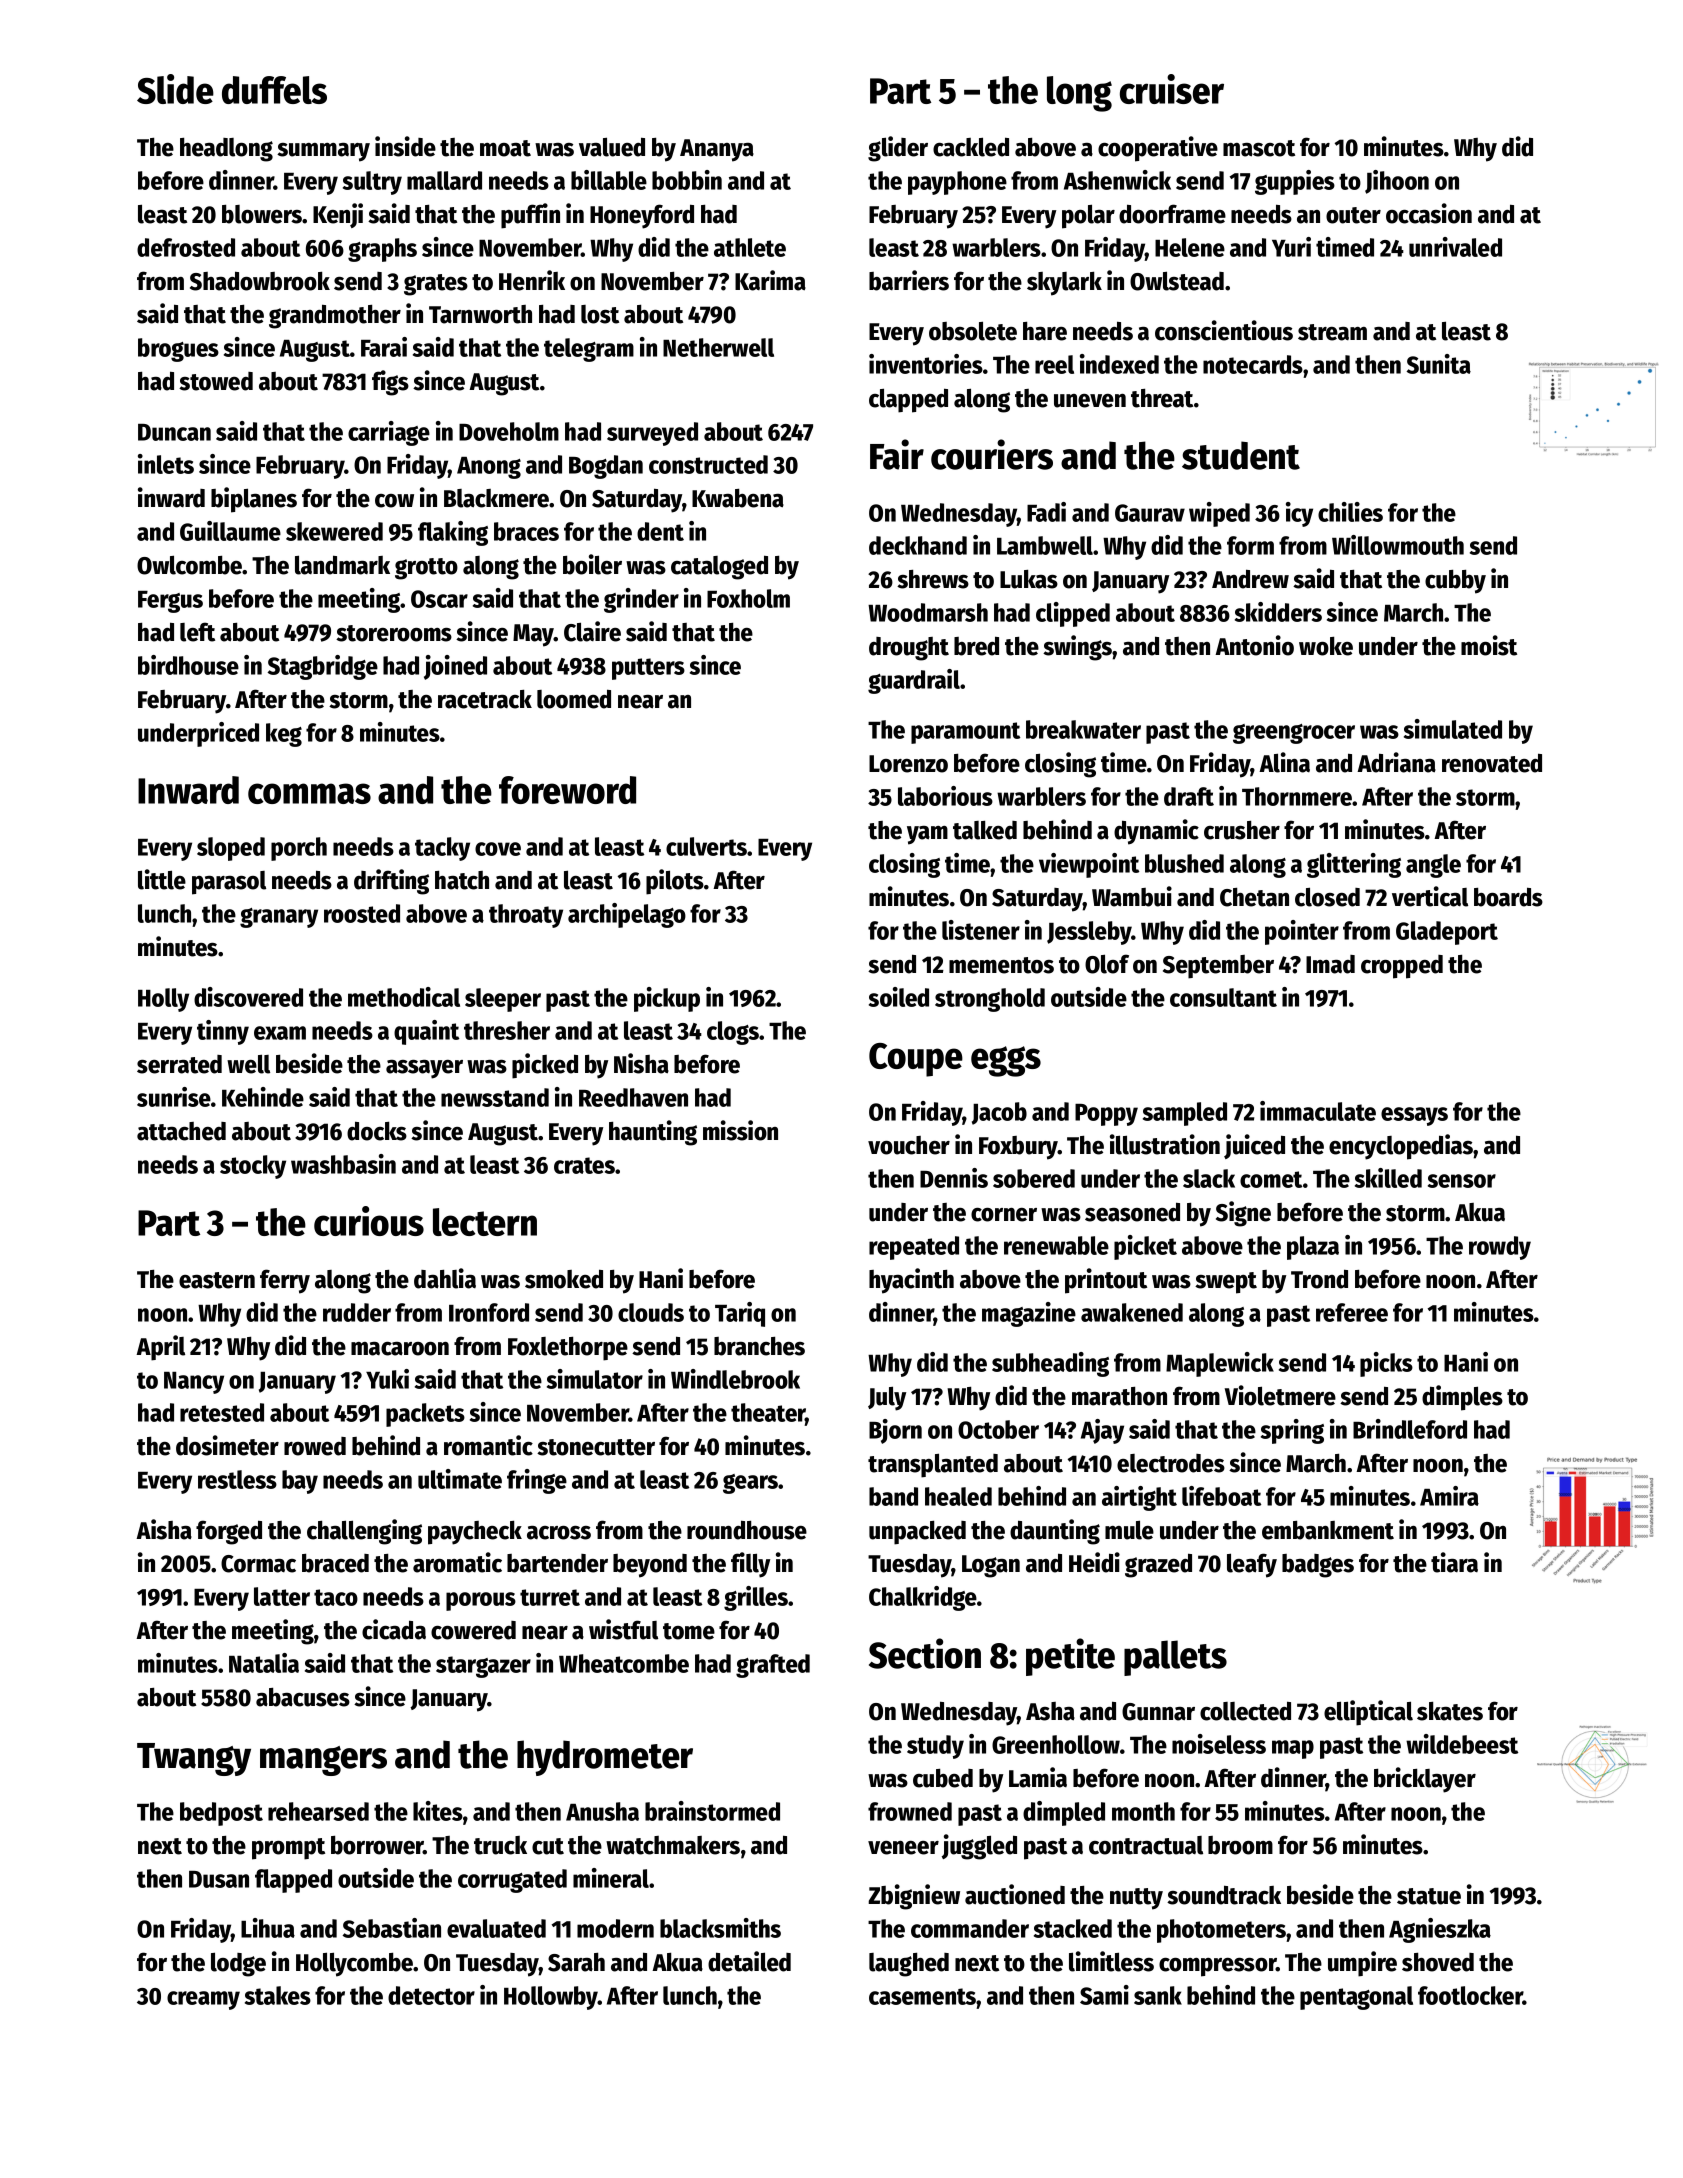 The width and height of the screenshot is (1683, 2178). What do you see at coordinates (1006, 1061) in the screenshot?
I see `eggs` at bounding box center [1006, 1061].
